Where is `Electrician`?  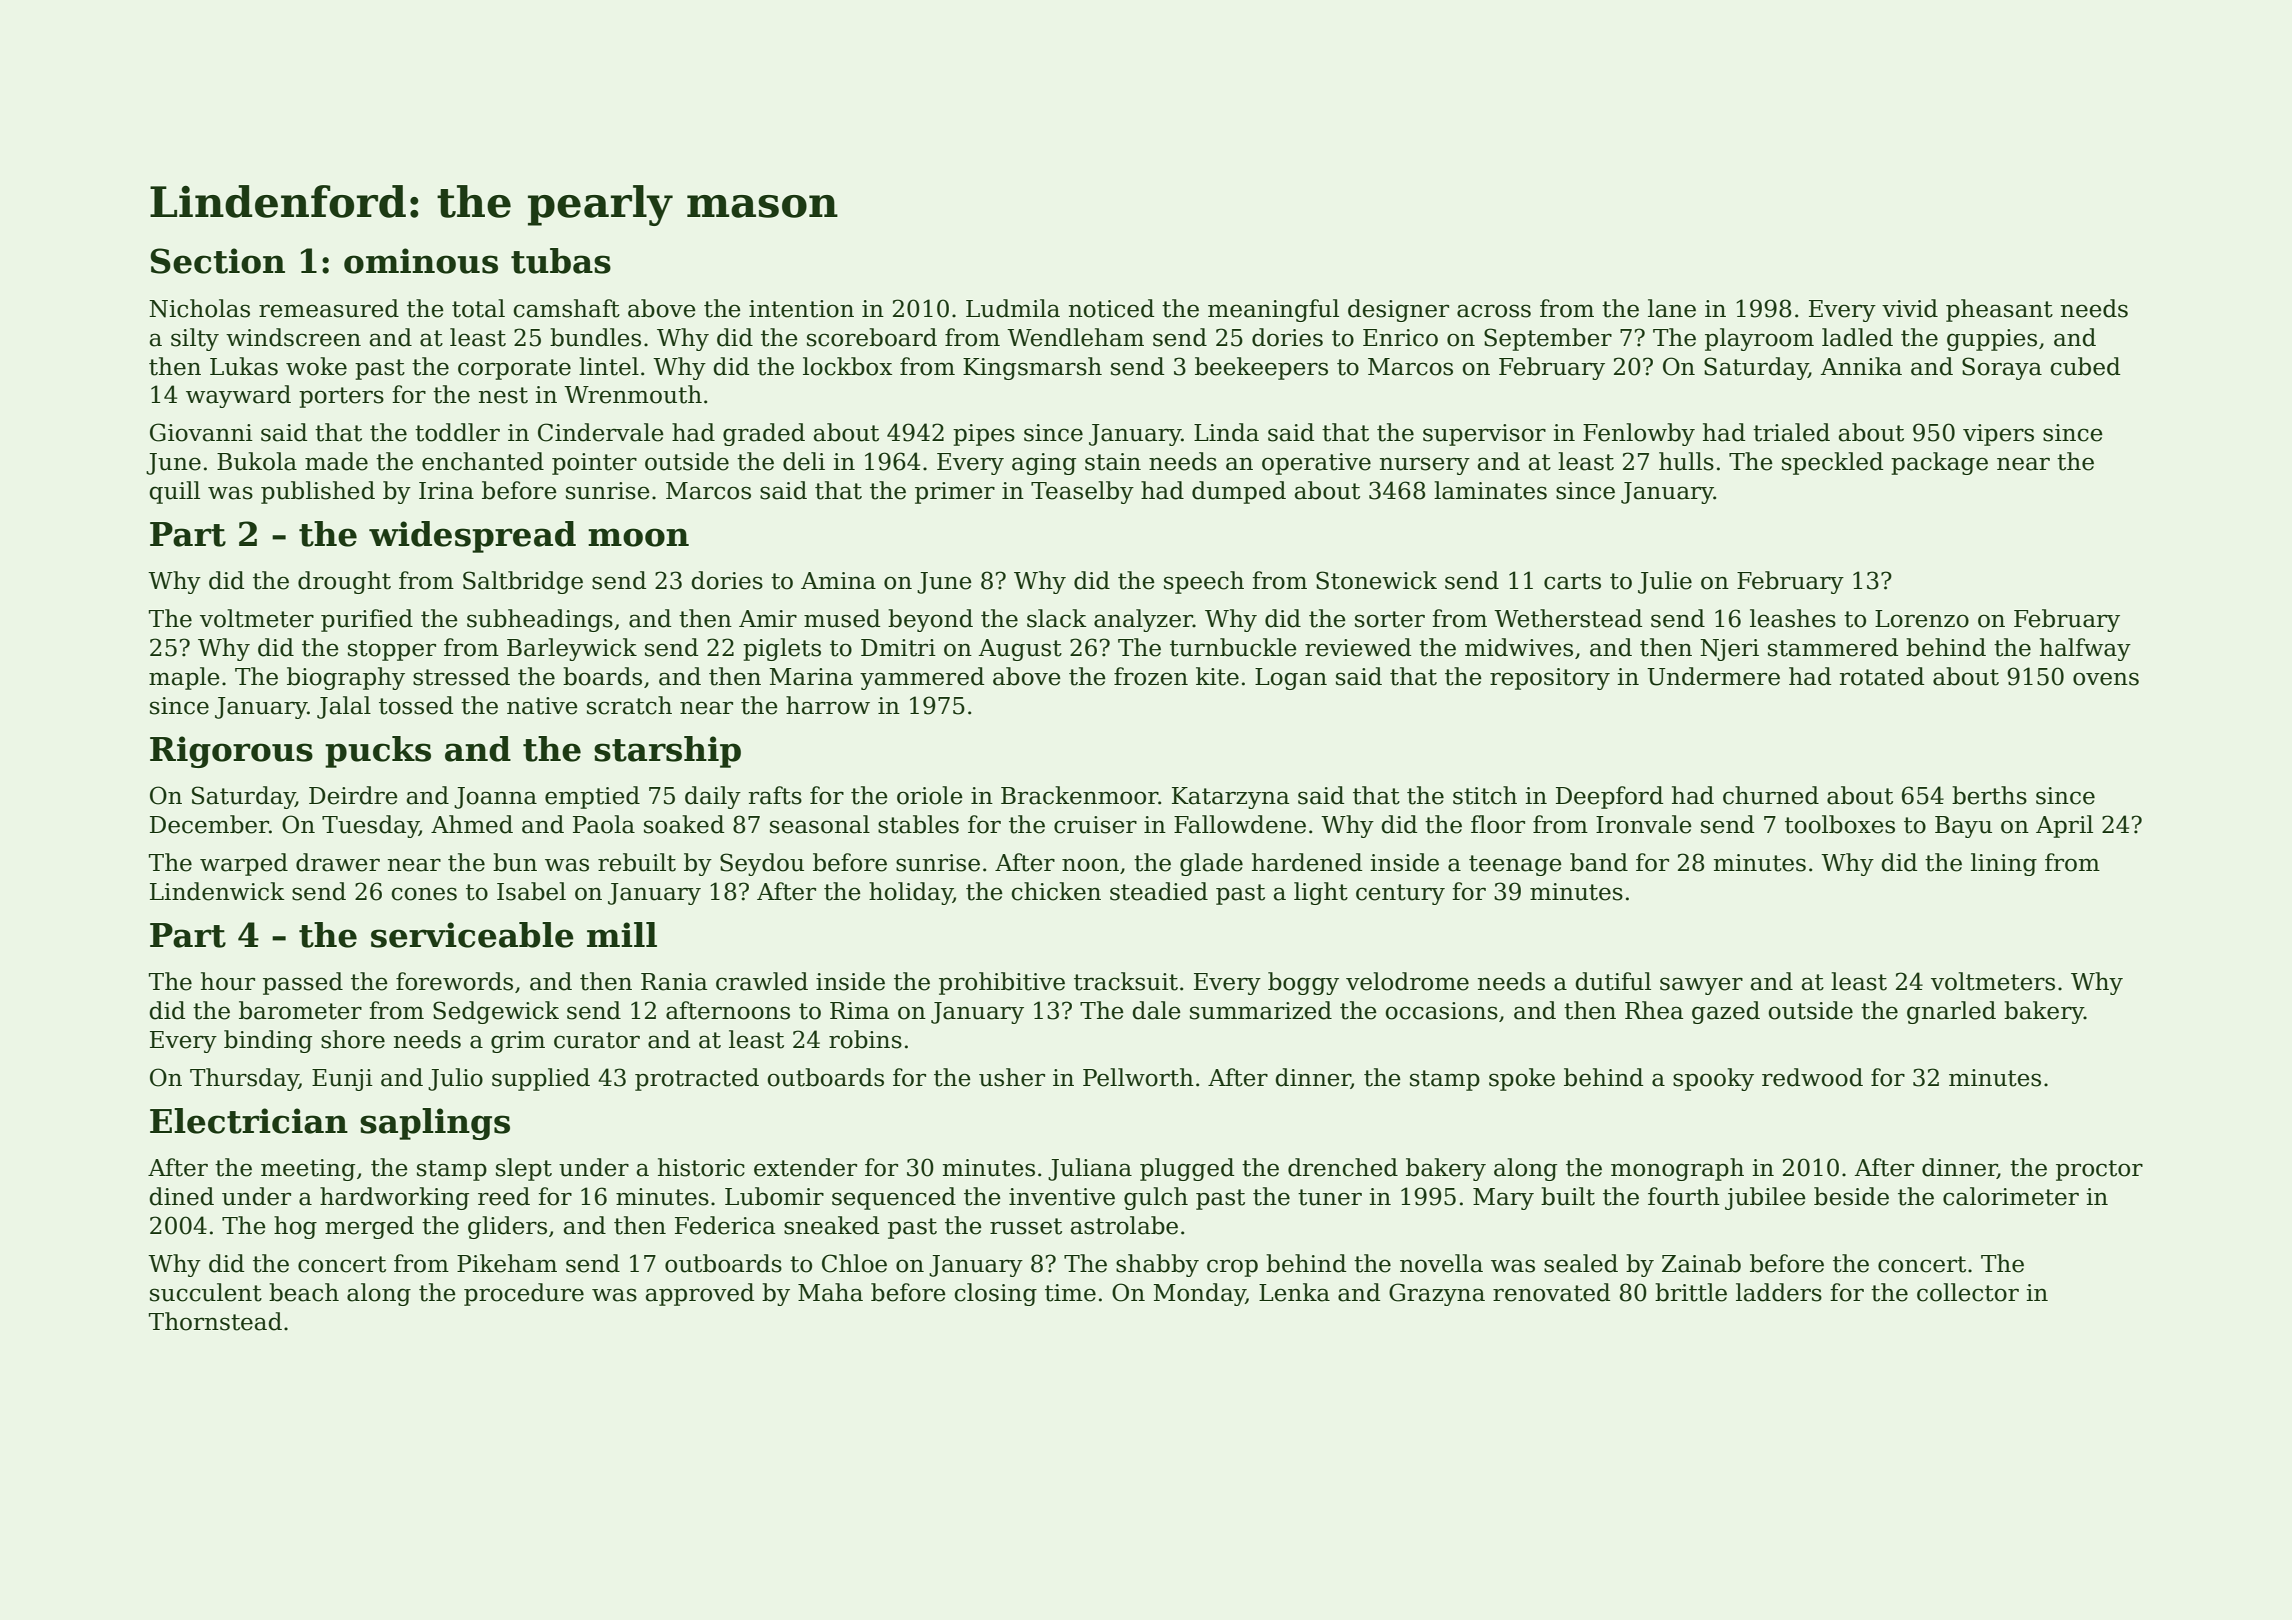 Electrician is located at coordinates (249, 1121).
